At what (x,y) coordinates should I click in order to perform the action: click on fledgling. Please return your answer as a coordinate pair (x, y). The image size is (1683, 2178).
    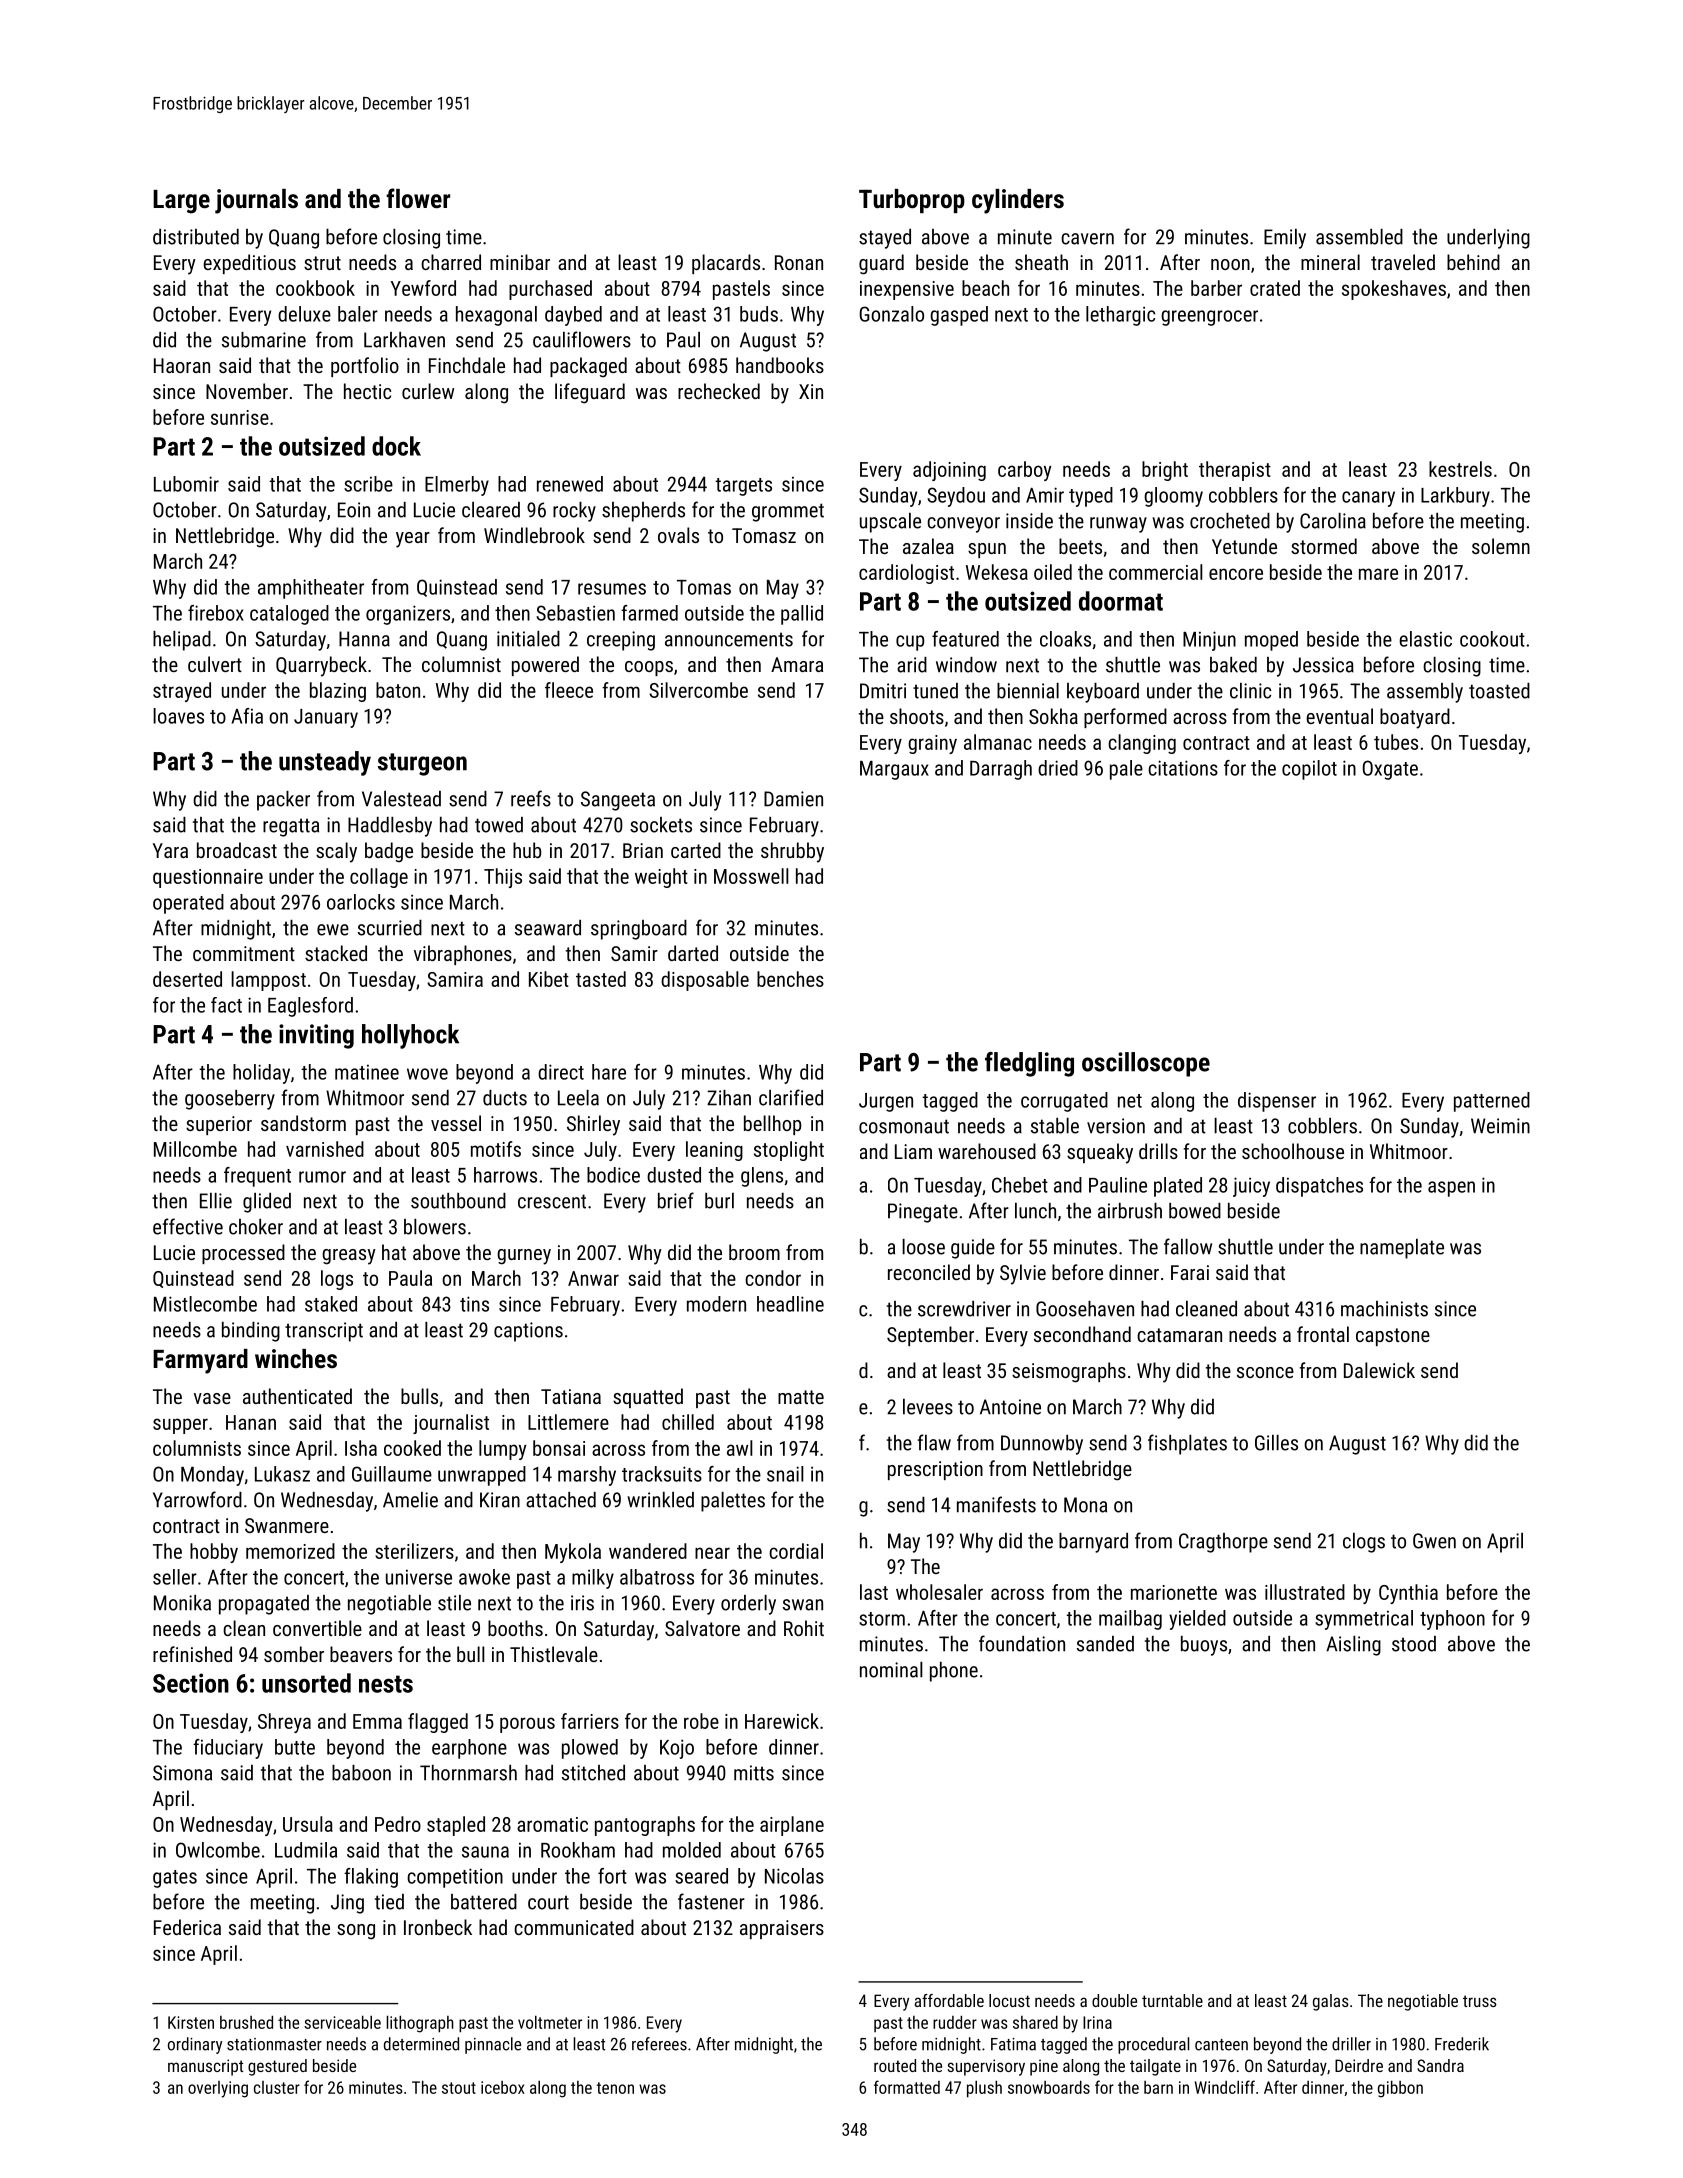
    Looking at the image, I should click on (1029, 1064).
